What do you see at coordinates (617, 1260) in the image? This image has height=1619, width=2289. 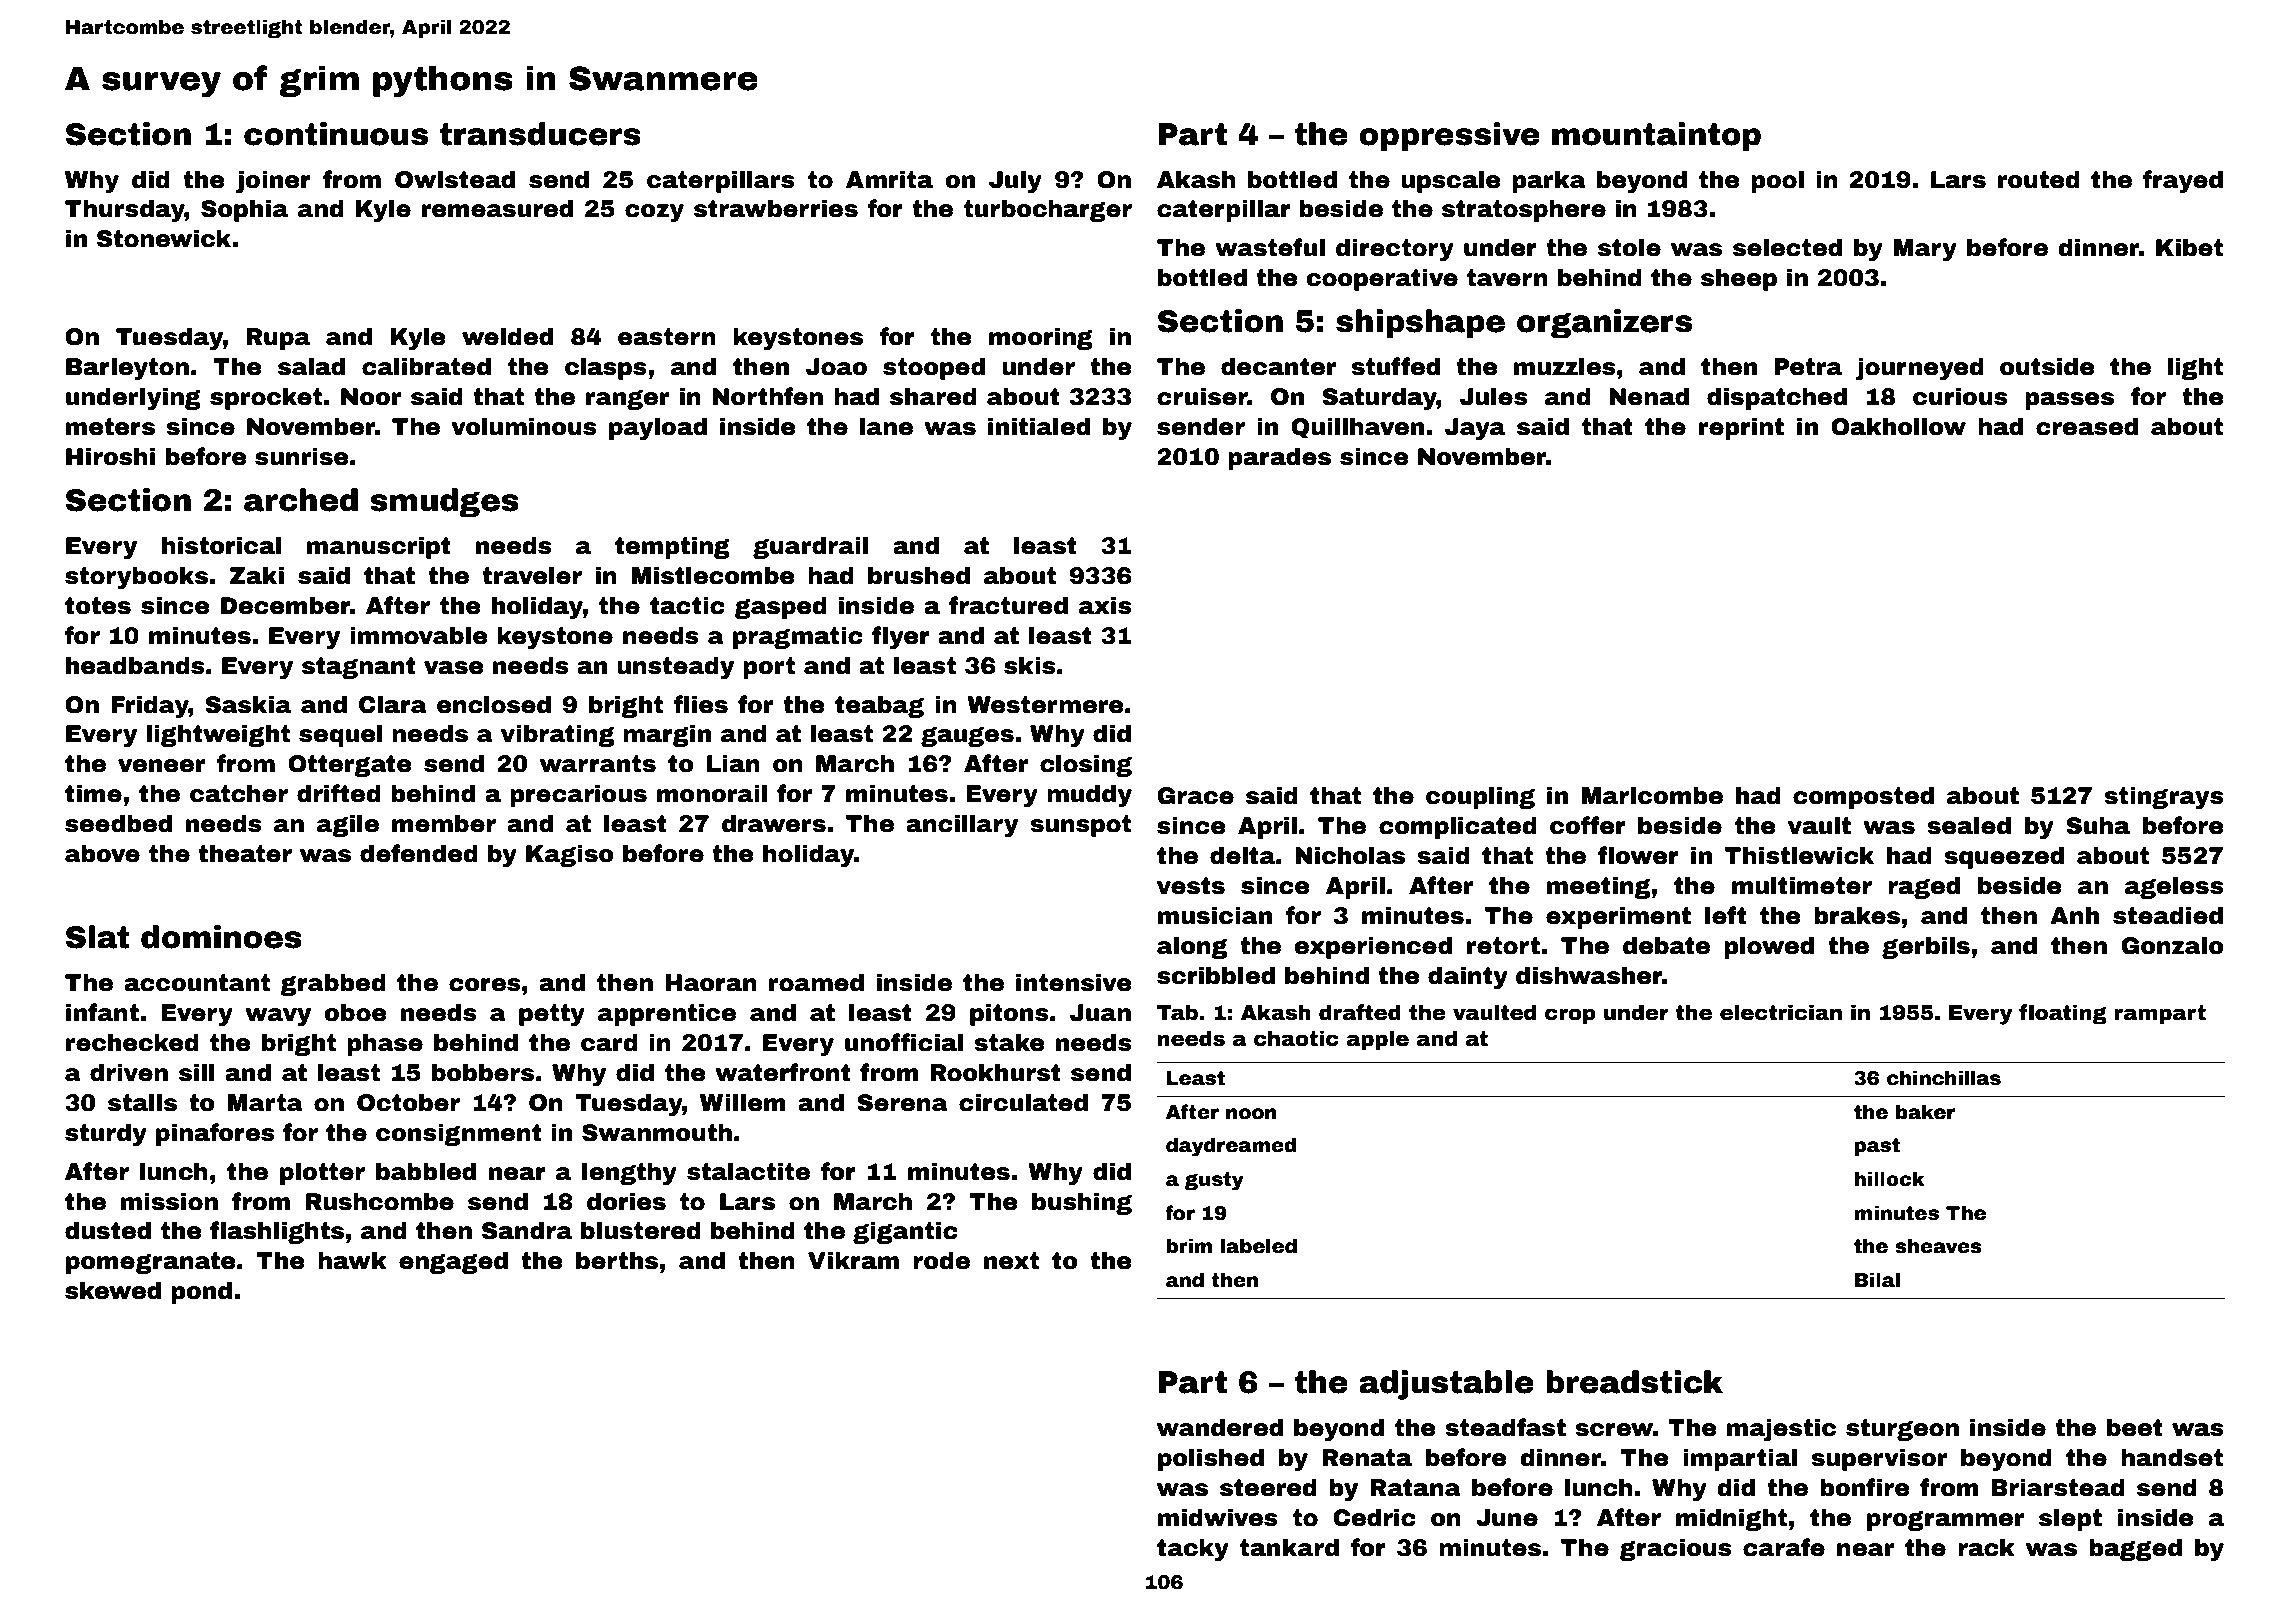 I see `berths` at bounding box center [617, 1260].
